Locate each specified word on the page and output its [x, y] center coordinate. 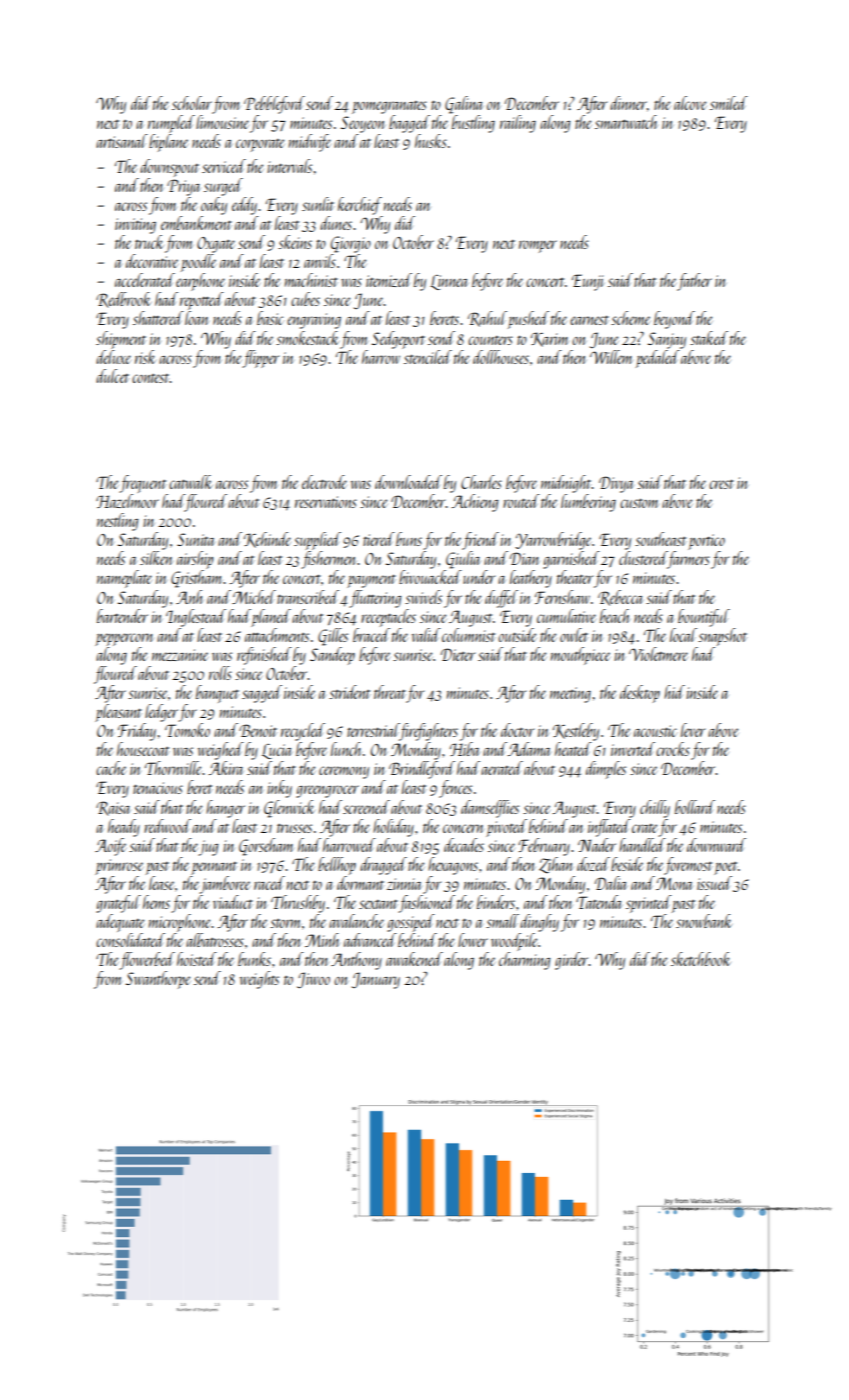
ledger [161, 713]
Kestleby [576, 732]
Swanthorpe [158, 980]
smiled [729, 103]
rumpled [171, 124]
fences [455, 789]
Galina [464, 105]
